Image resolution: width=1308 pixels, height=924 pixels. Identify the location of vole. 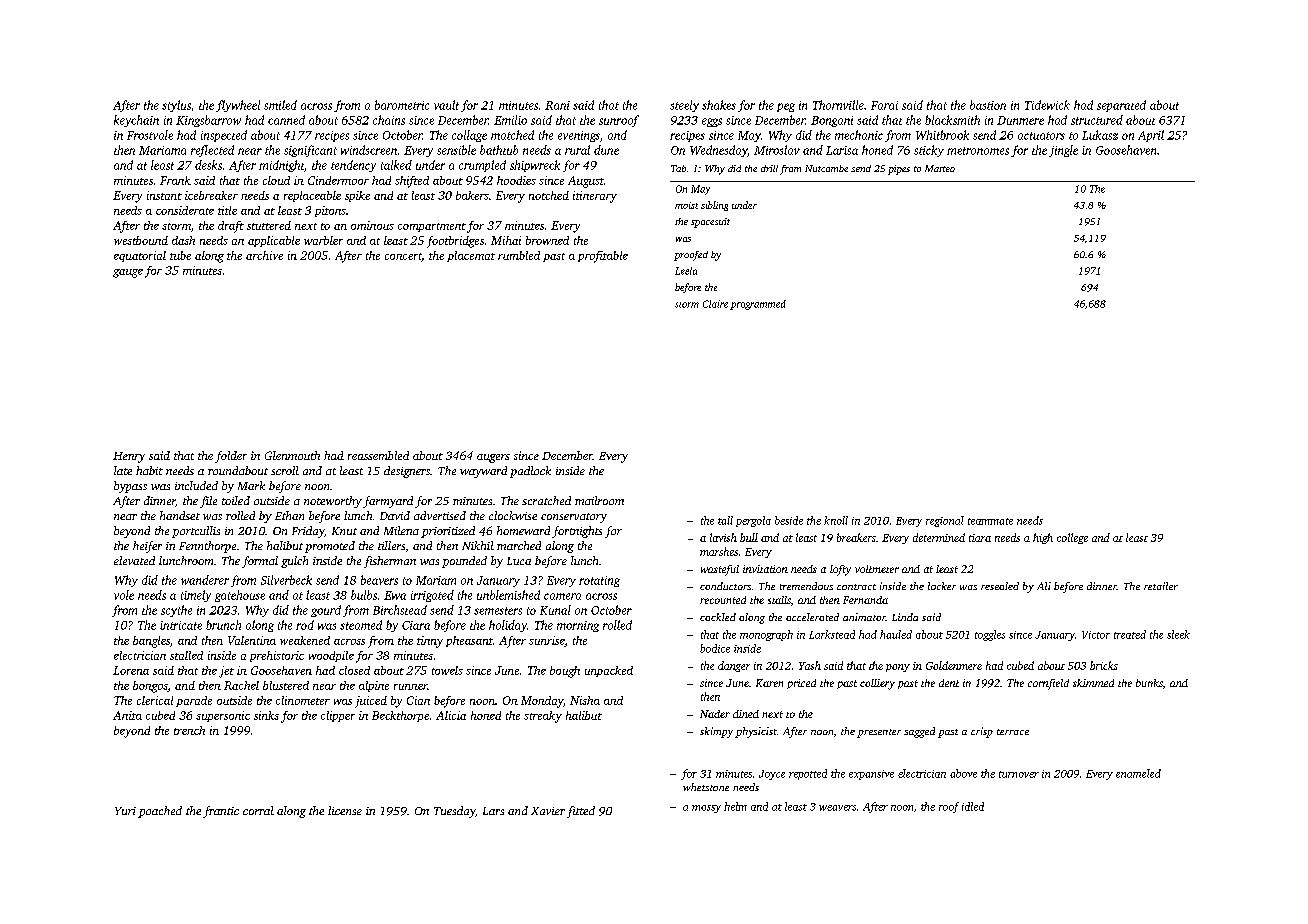
(124, 595).
